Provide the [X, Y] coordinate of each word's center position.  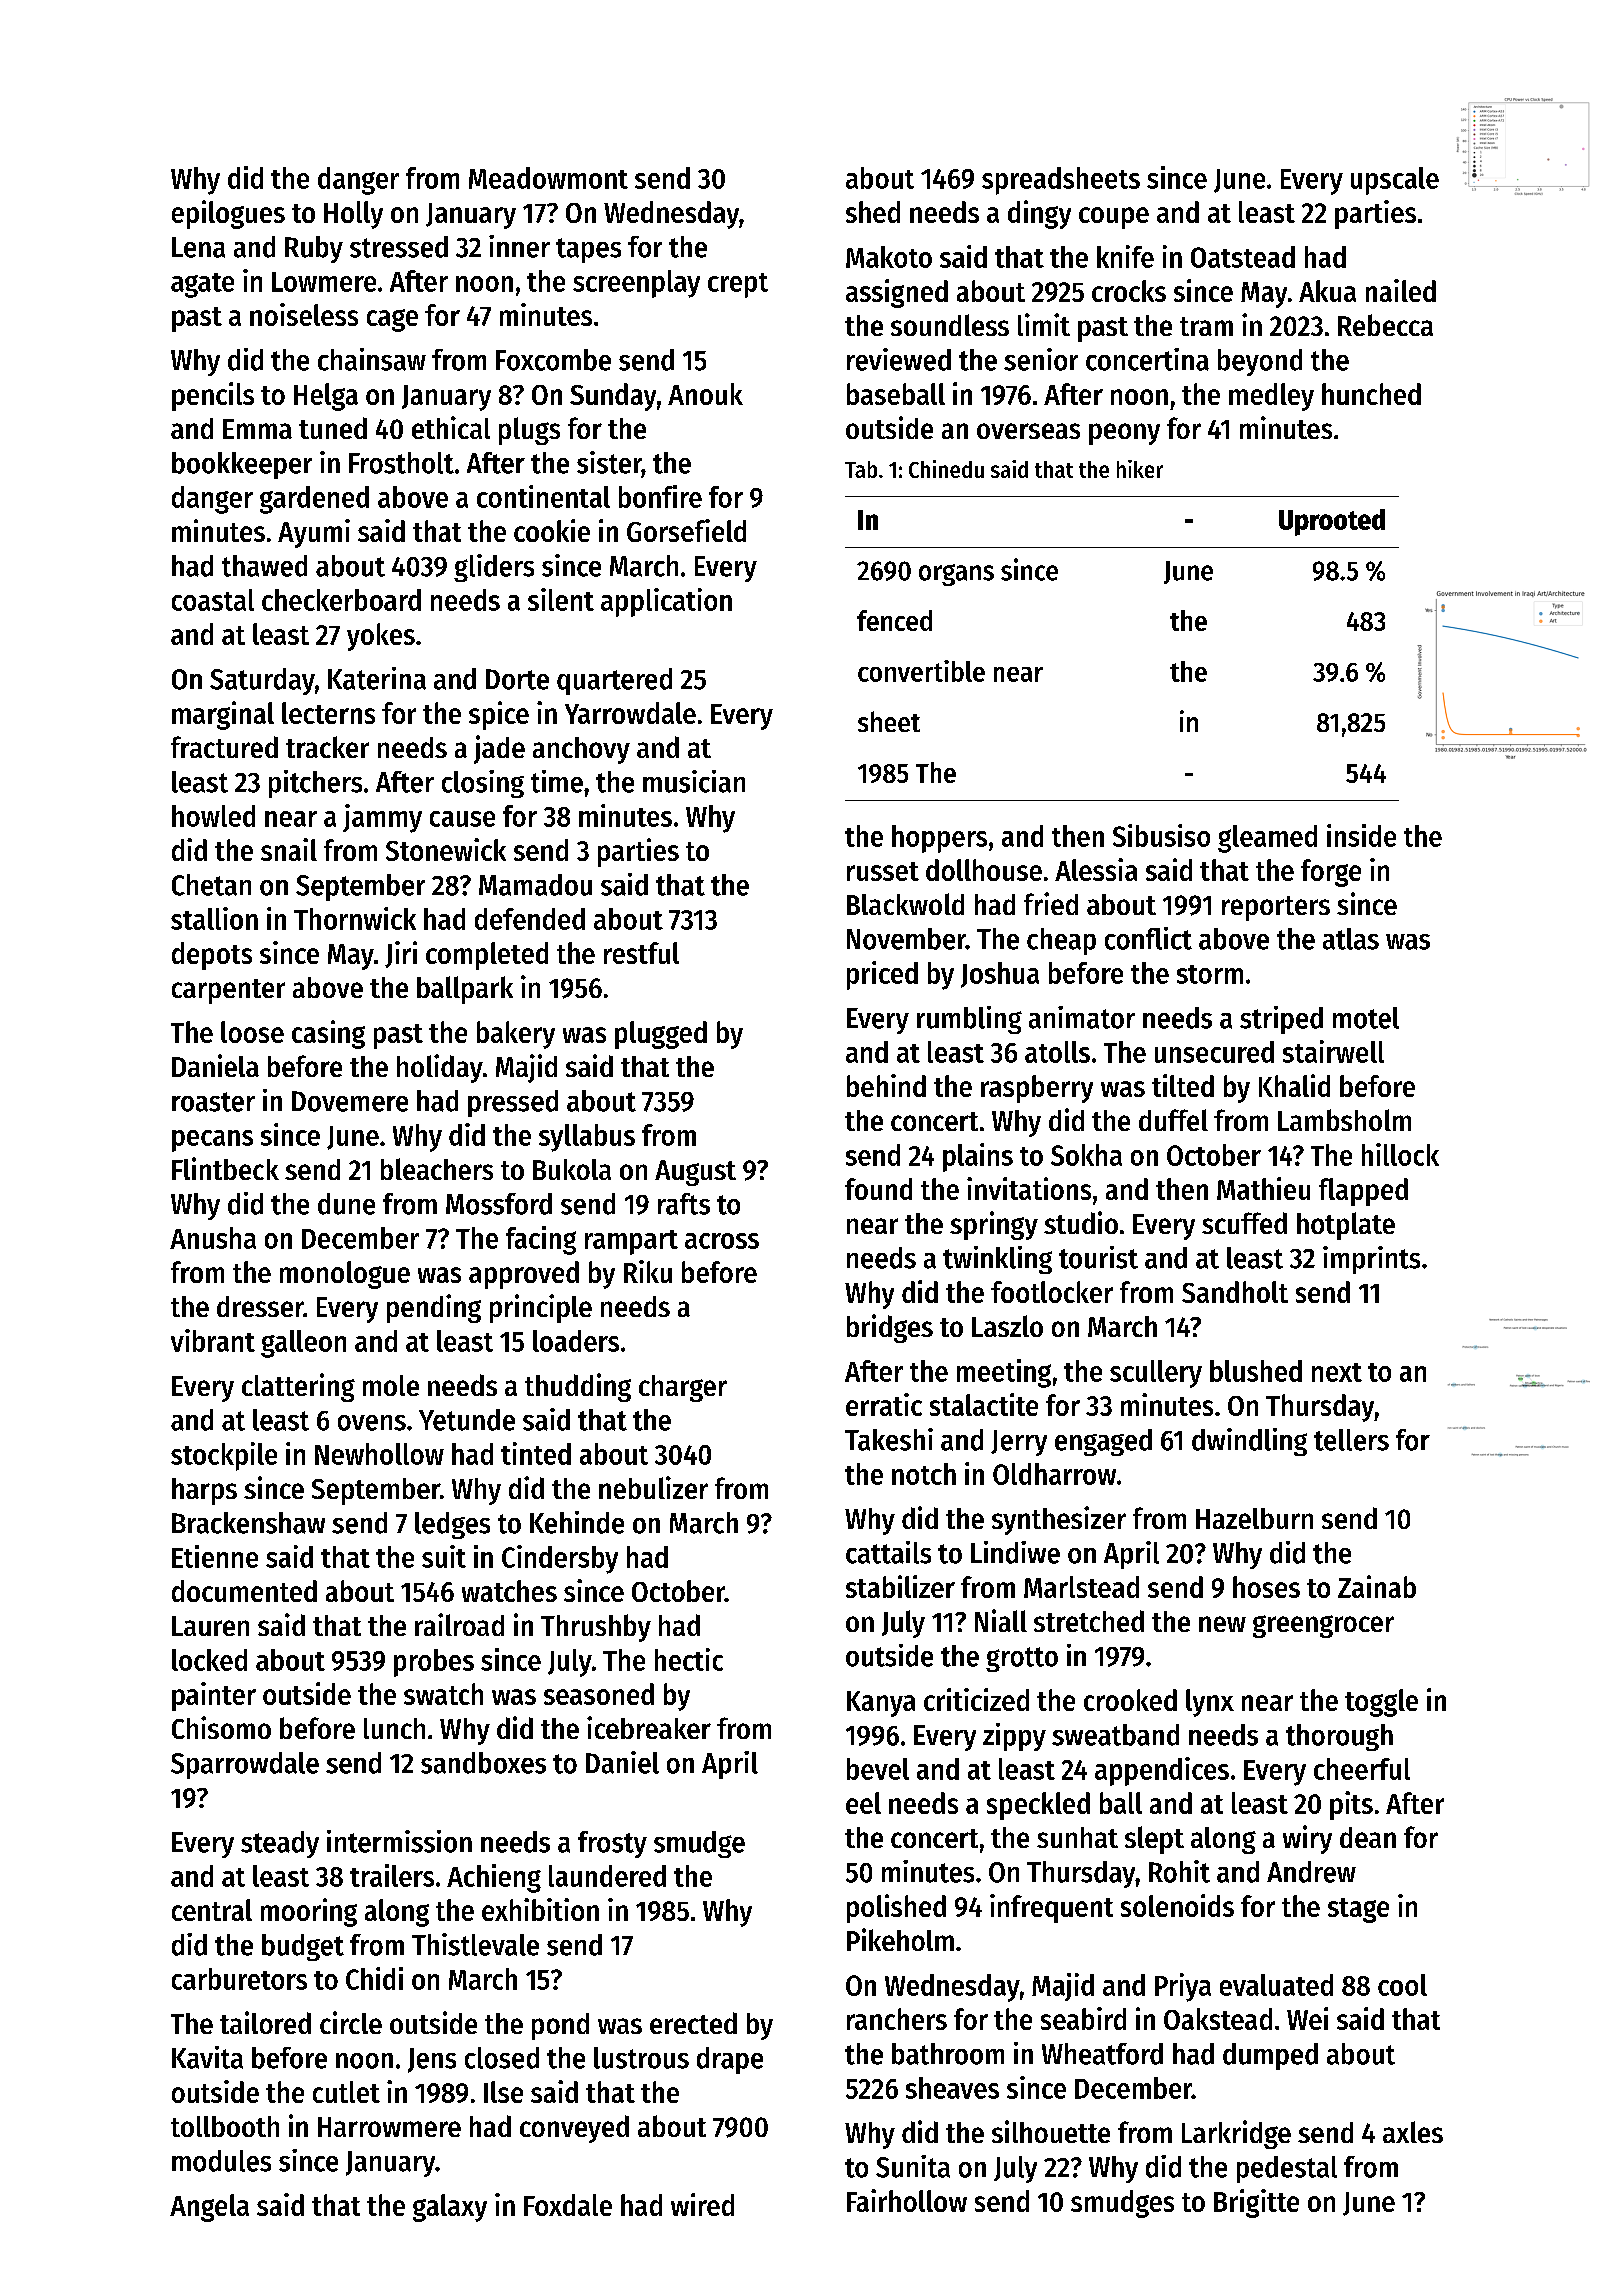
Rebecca [1385, 325]
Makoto [889, 257]
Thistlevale [475, 1944]
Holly [353, 215]
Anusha [213, 1238]
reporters [1276, 908]
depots [212, 956]
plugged [661, 1035]
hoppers [939, 839]
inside [1361, 835]
